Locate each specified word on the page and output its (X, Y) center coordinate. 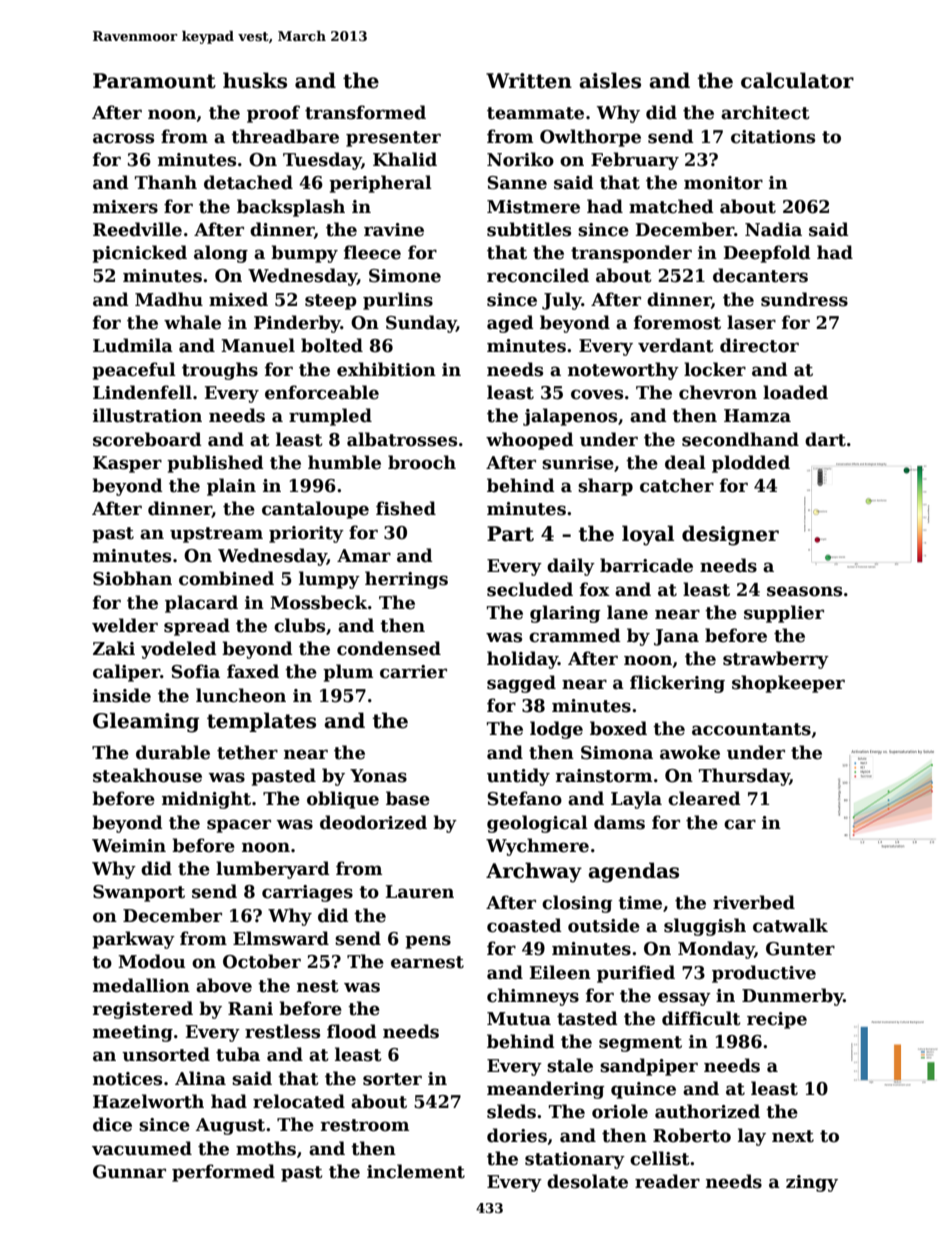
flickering (677, 684)
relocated (299, 1101)
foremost (677, 322)
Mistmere (533, 207)
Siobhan (132, 578)
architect (765, 112)
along (221, 254)
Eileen (560, 972)
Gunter (800, 949)
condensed (389, 648)
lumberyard (273, 870)
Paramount (154, 81)
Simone (405, 276)
